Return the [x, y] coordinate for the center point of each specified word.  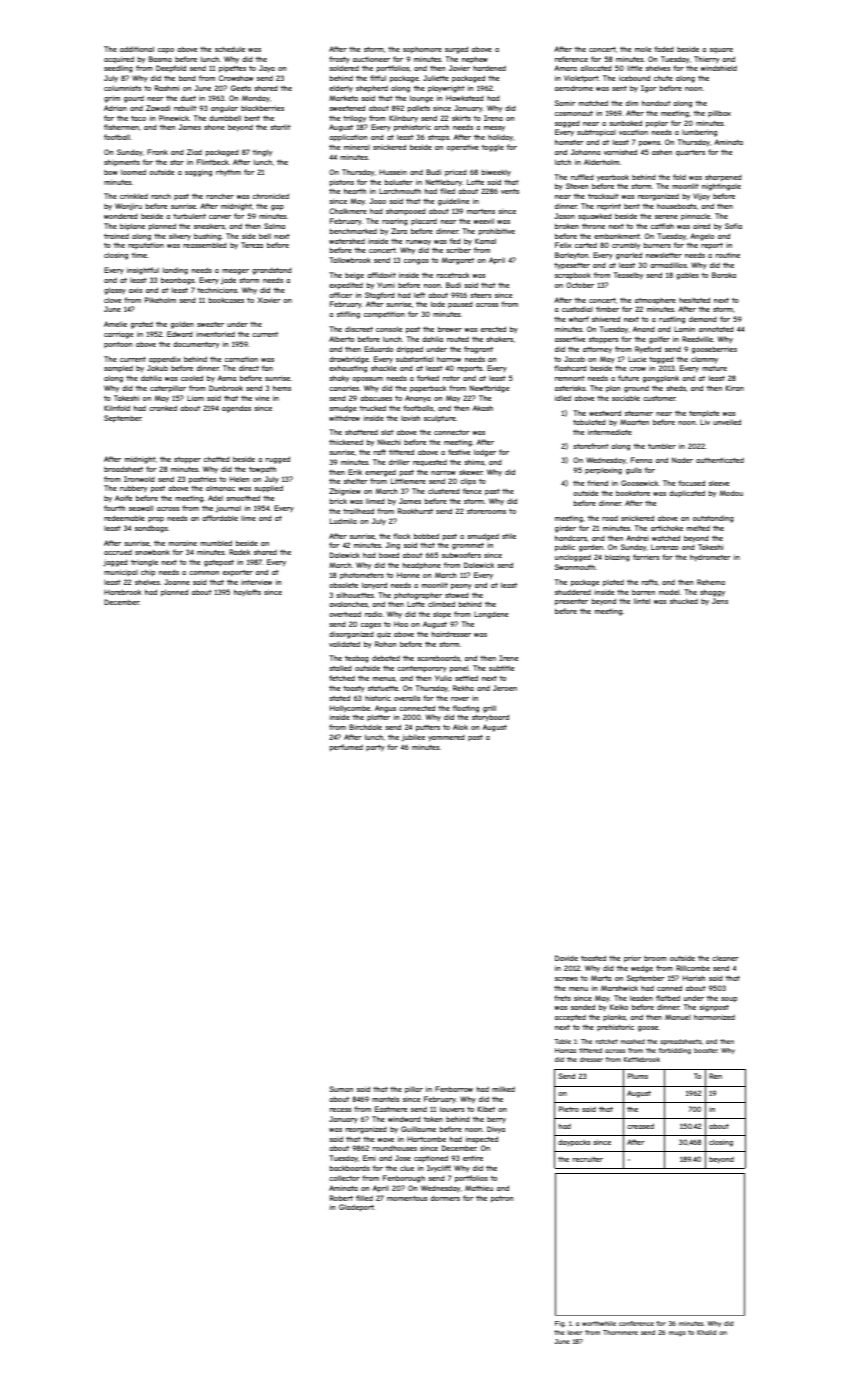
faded [664, 49]
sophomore [422, 50]
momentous [407, 1198]
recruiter [588, 1159]
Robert [341, 1198]
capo [166, 51]
